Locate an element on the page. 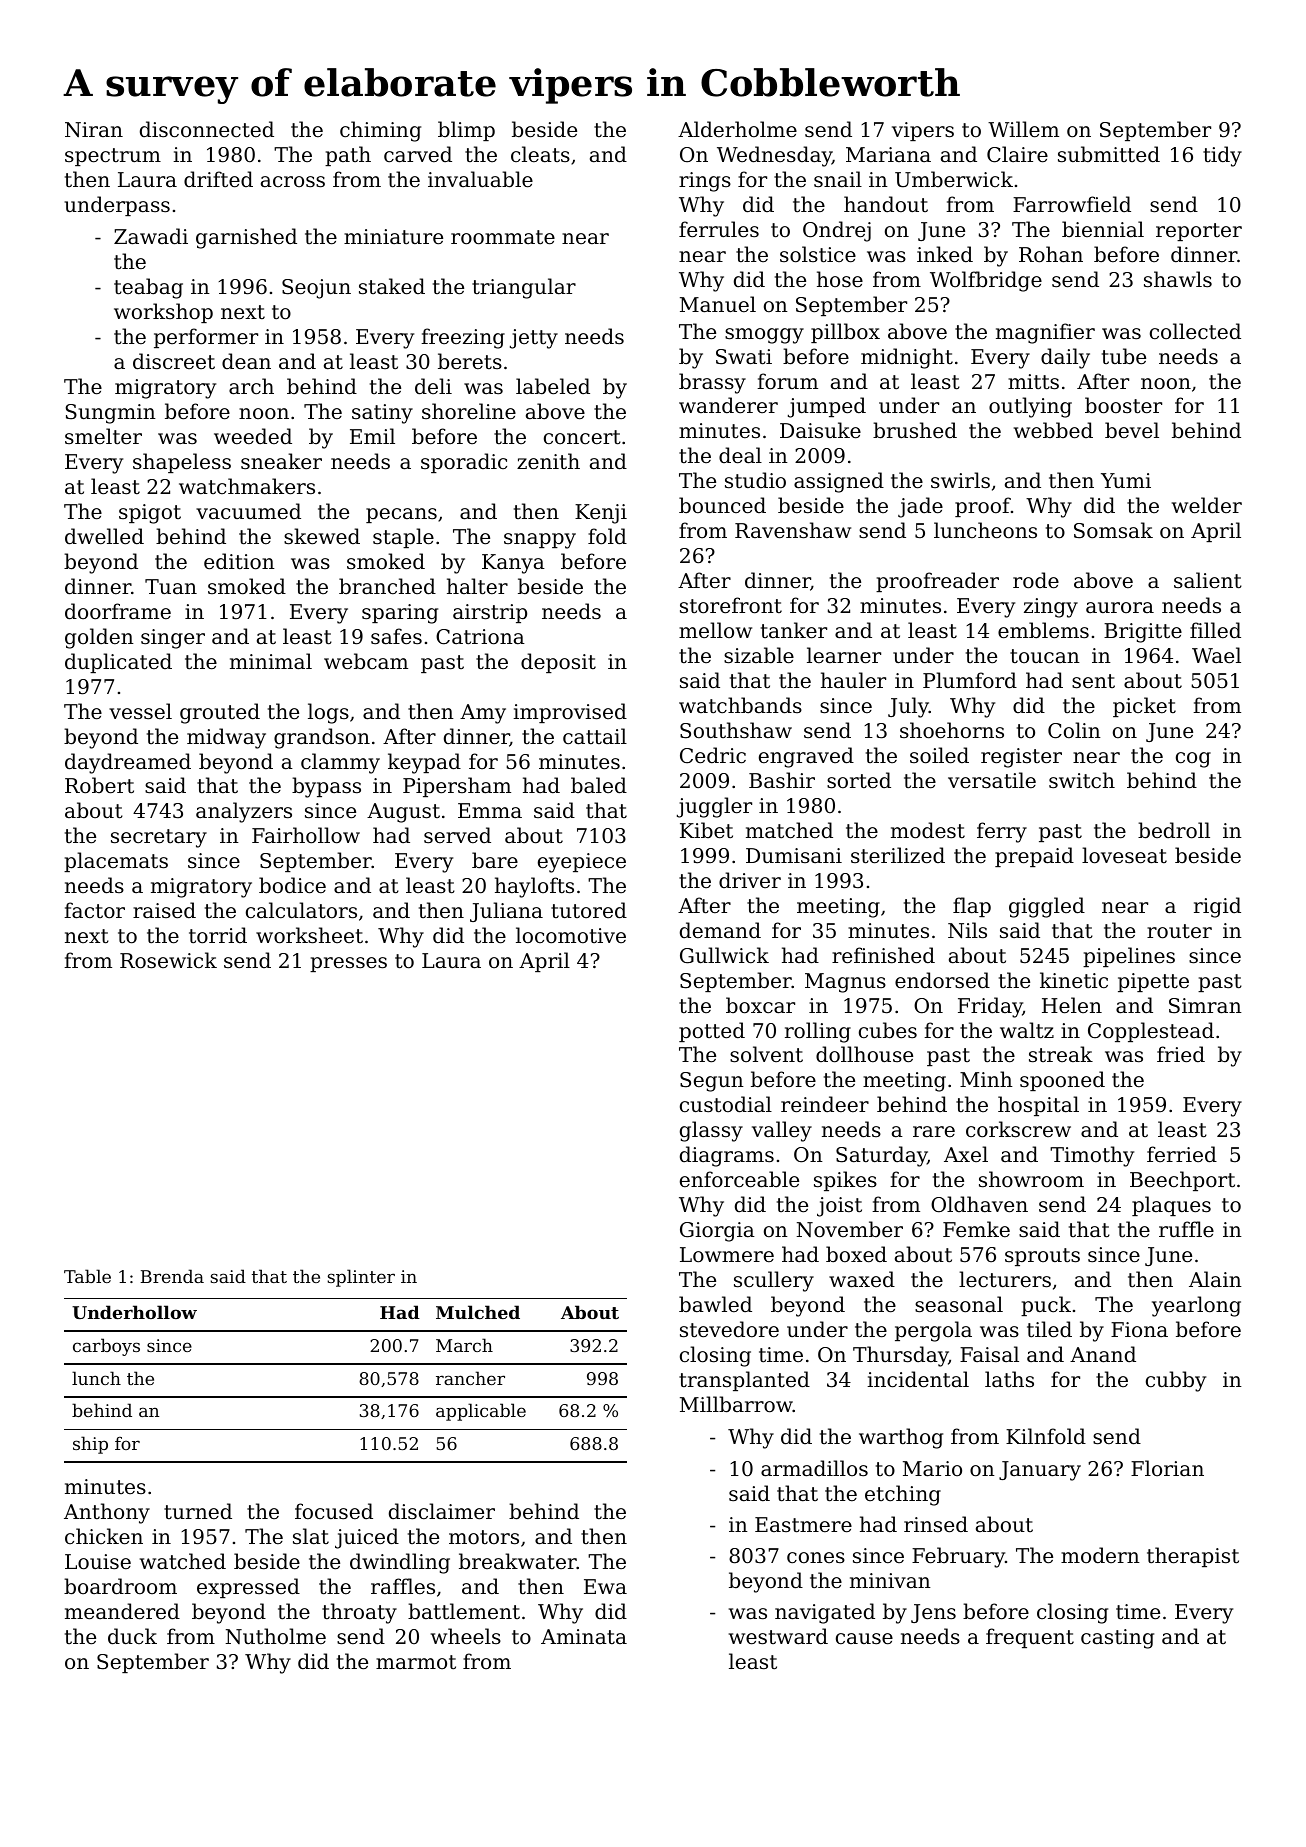 This image has height=1847, width=1306. bedroll is located at coordinates (1174, 830).
